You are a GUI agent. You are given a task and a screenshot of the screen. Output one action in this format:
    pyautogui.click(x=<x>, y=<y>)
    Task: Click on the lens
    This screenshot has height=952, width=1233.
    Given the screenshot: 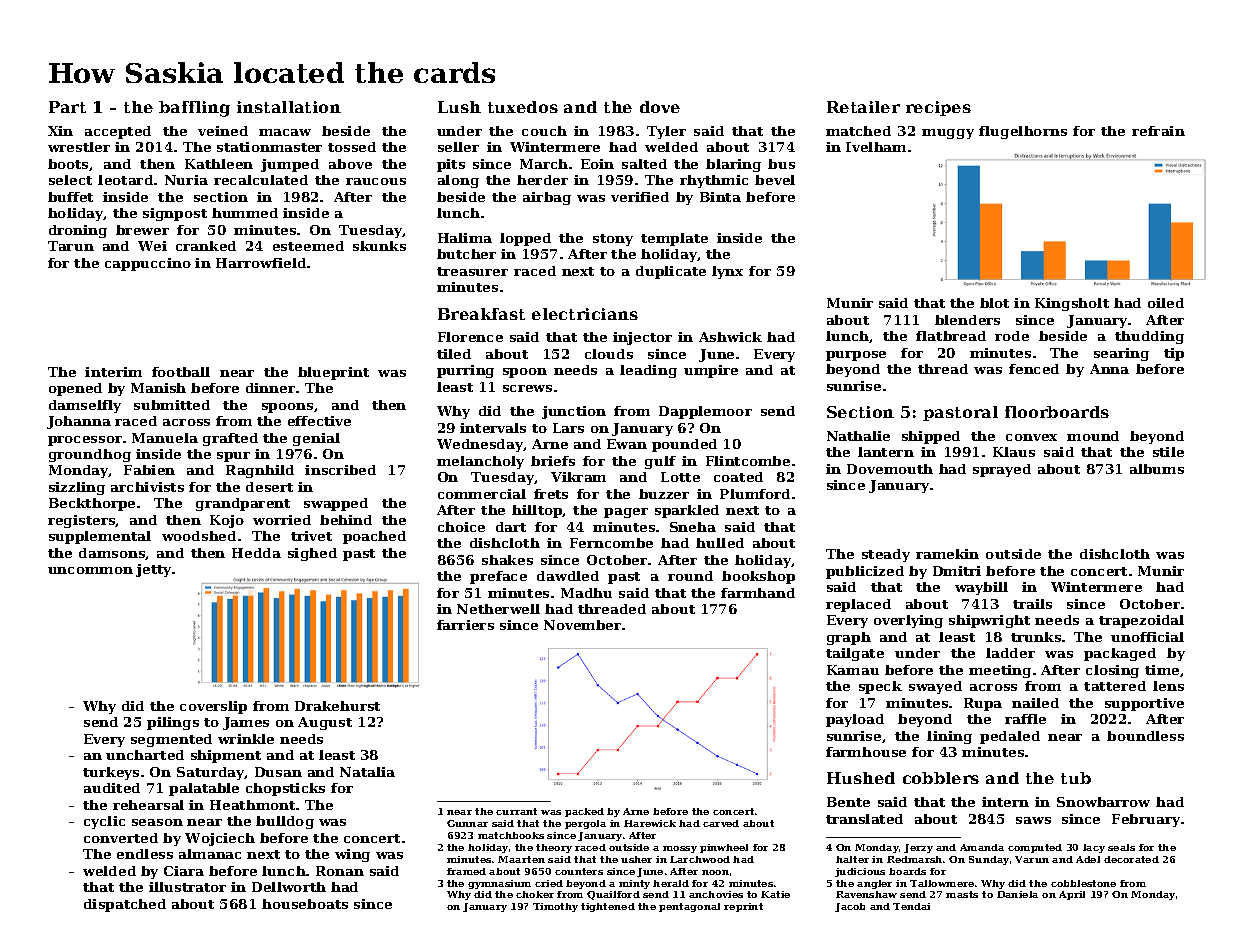 What is the action you would take?
    pyautogui.click(x=1168, y=686)
